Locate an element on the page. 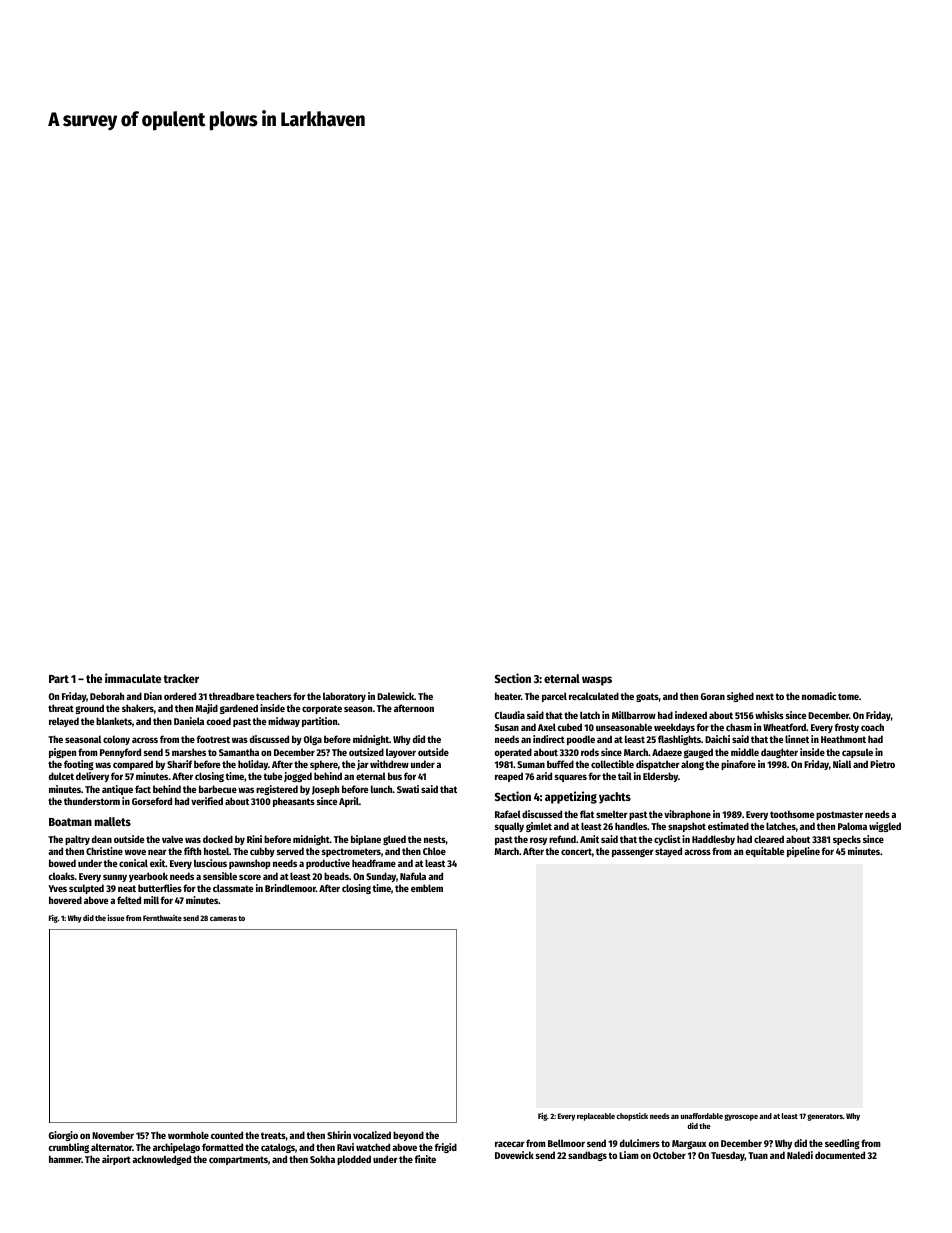 This image has height=1233, width=952. unaffordable is located at coordinates (702, 1116).
